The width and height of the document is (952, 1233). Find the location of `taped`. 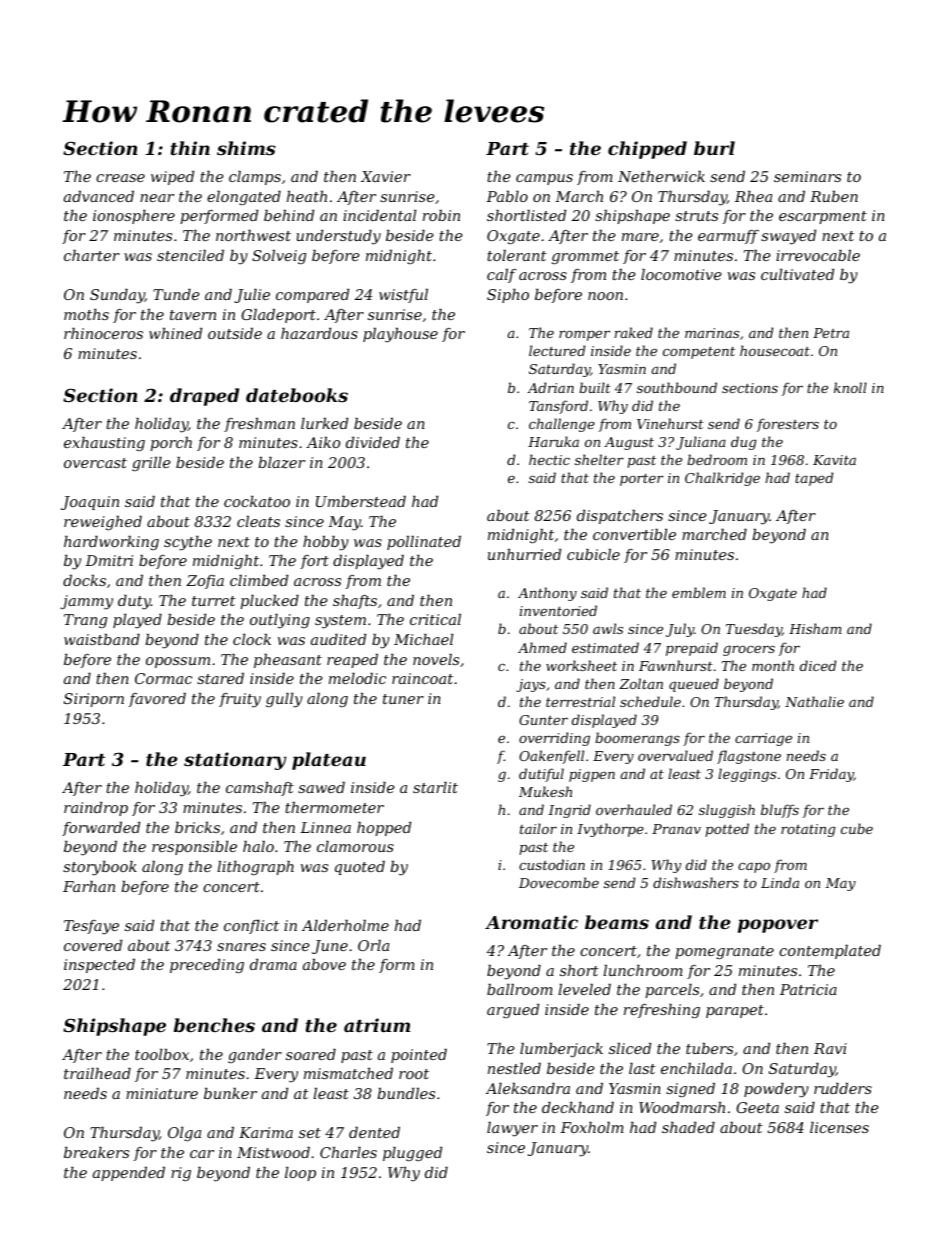

taped is located at coordinates (814, 479).
